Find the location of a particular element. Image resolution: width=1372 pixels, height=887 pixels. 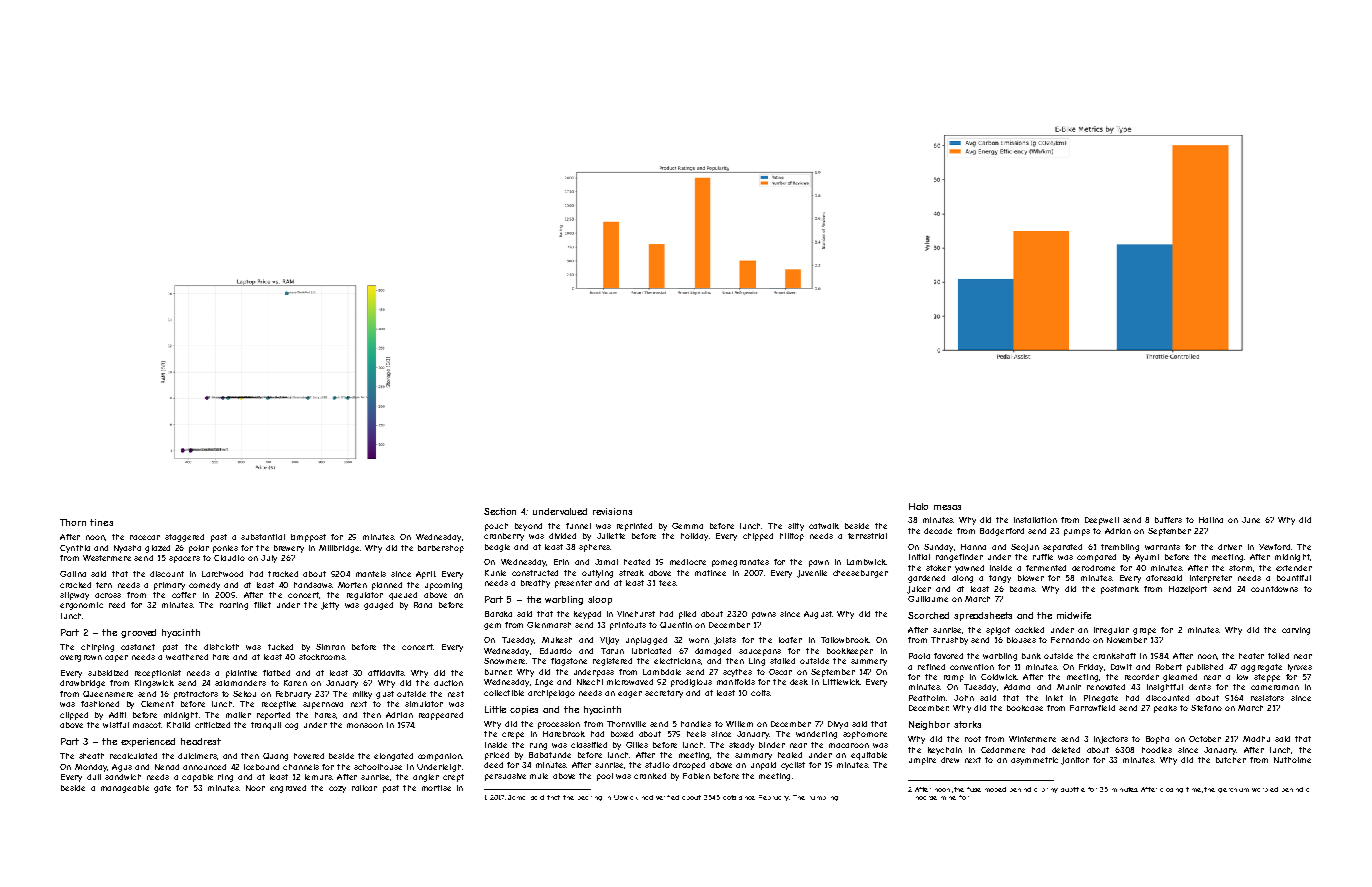

along is located at coordinates (962, 579).
